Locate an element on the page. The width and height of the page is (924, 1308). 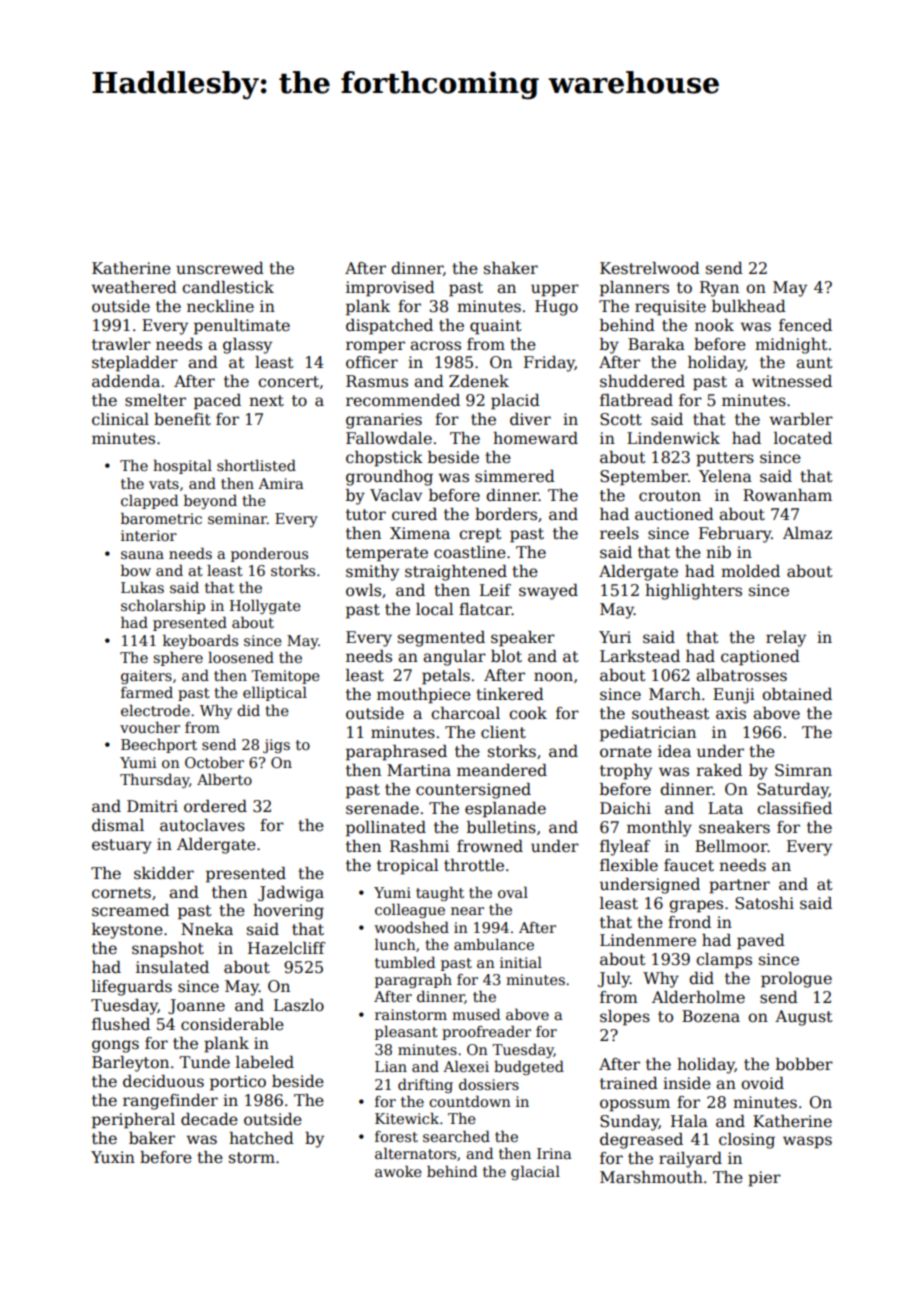
weathered is located at coordinates (134, 287).
